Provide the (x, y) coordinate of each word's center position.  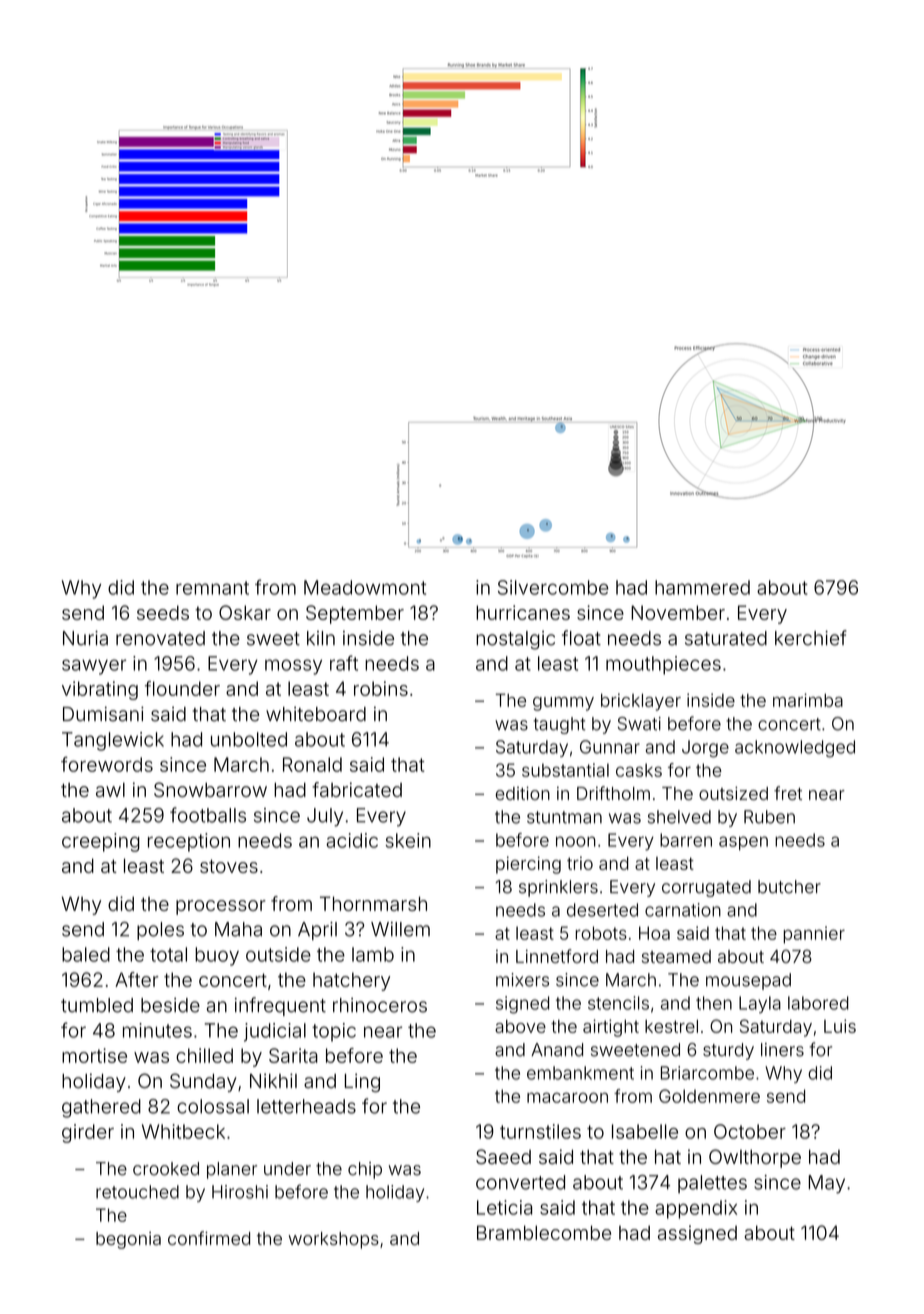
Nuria (85, 638)
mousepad (748, 981)
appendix (696, 1209)
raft (344, 663)
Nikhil (273, 1080)
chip (365, 1170)
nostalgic (515, 640)
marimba (808, 700)
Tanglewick (113, 741)
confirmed (209, 1238)
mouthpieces (663, 665)
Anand (557, 1050)
